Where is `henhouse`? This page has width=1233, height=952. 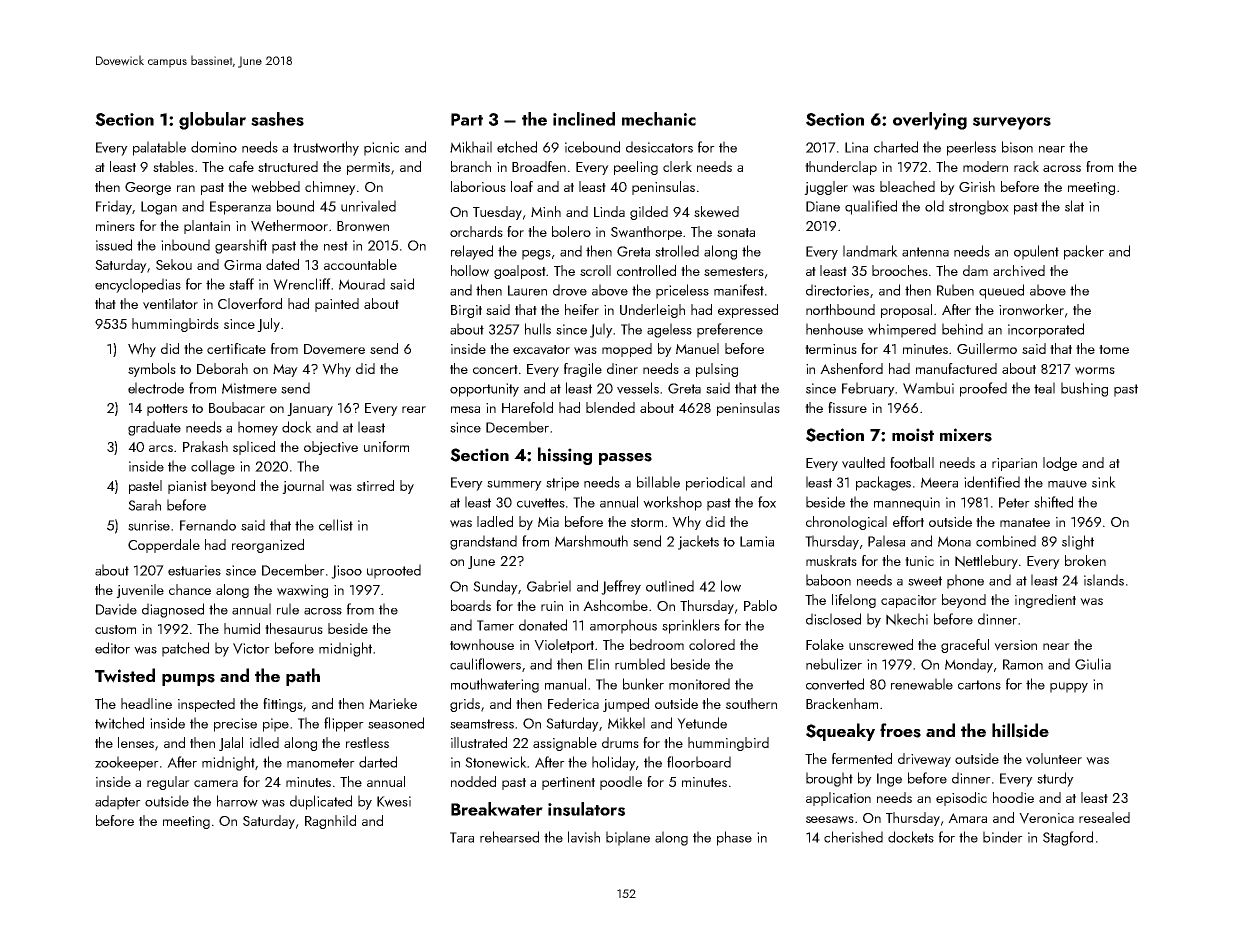 henhouse is located at coordinates (834, 329).
